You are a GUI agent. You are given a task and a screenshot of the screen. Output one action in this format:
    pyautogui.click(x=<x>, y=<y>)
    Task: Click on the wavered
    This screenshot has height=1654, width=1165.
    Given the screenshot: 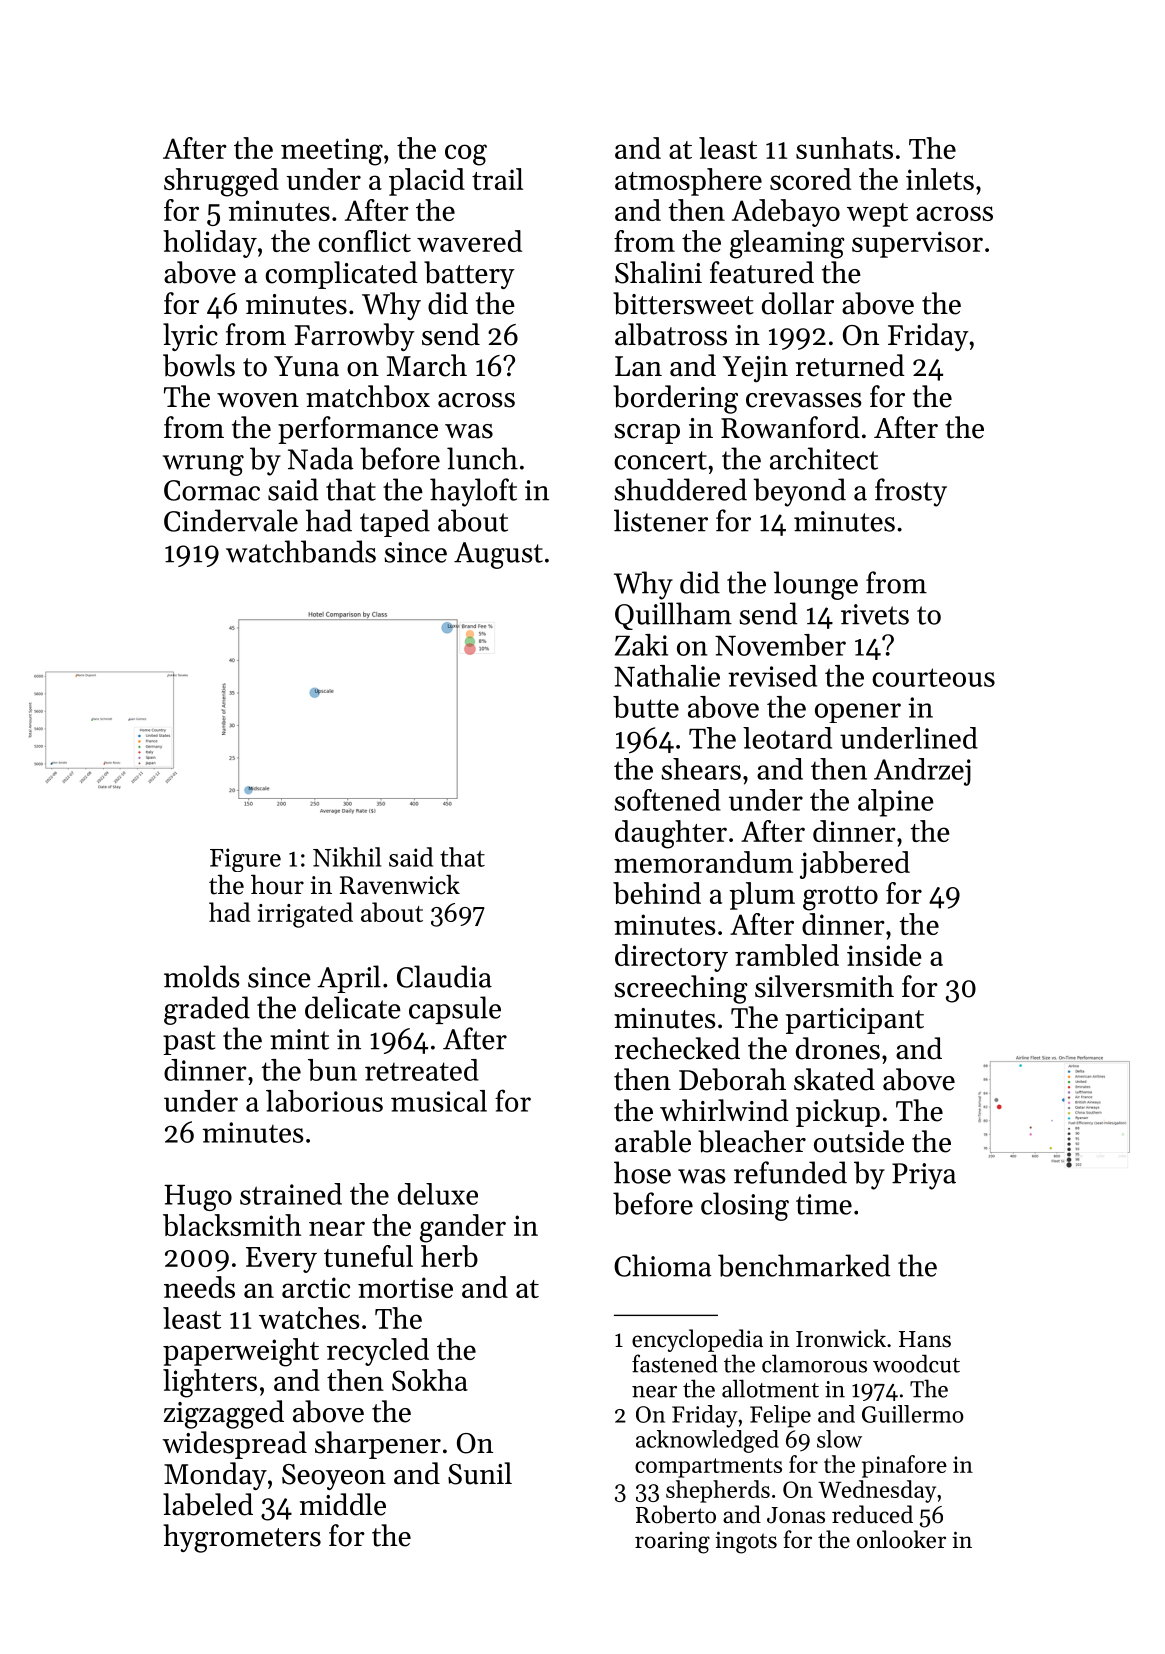 What is the action you would take?
    pyautogui.click(x=469, y=241)
